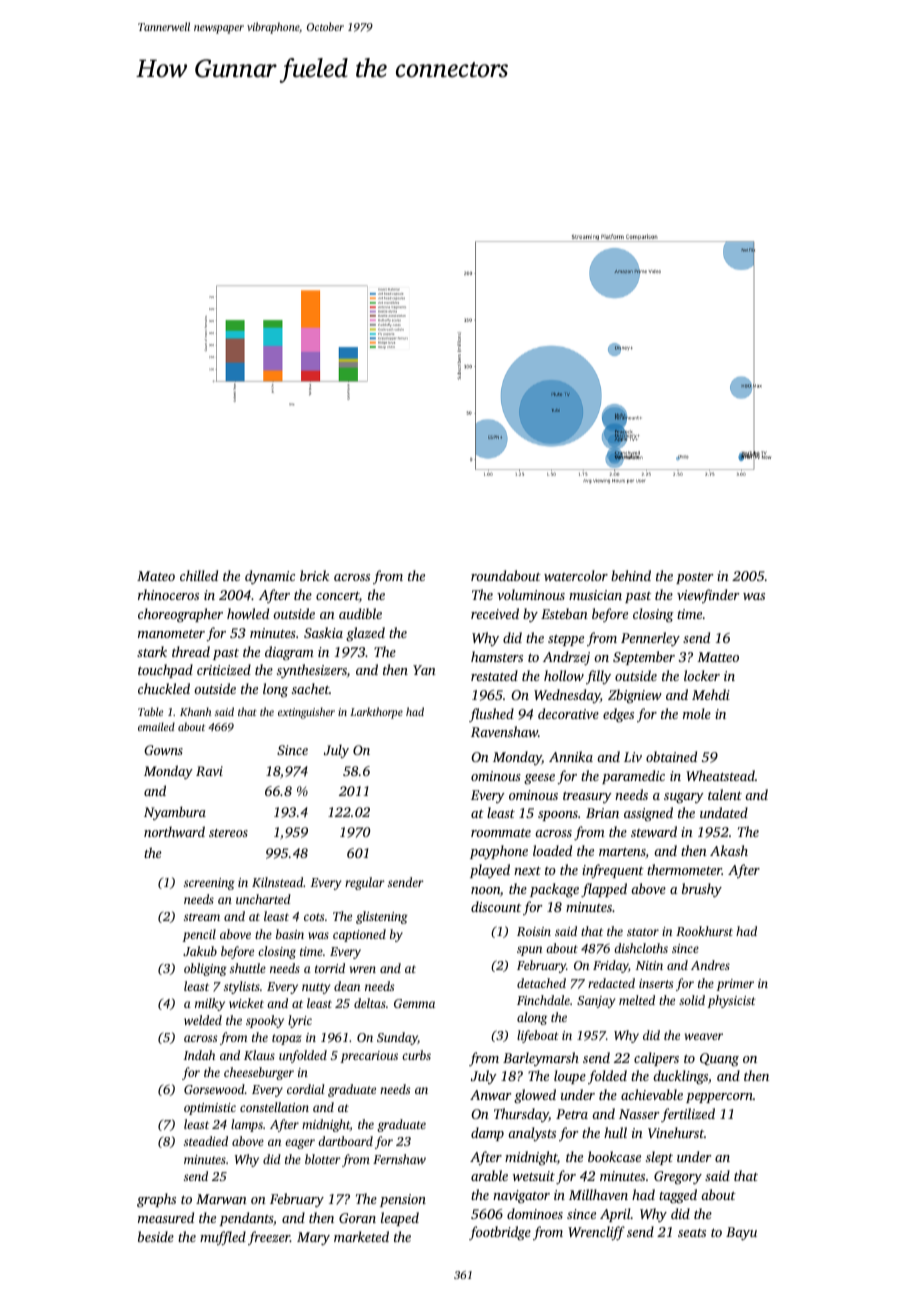 The height and width of the image is (1316, 908). What do you see at coordinates (414, 1003) in the image?
I see `Gemma` at bounding box center [414, 1003].
